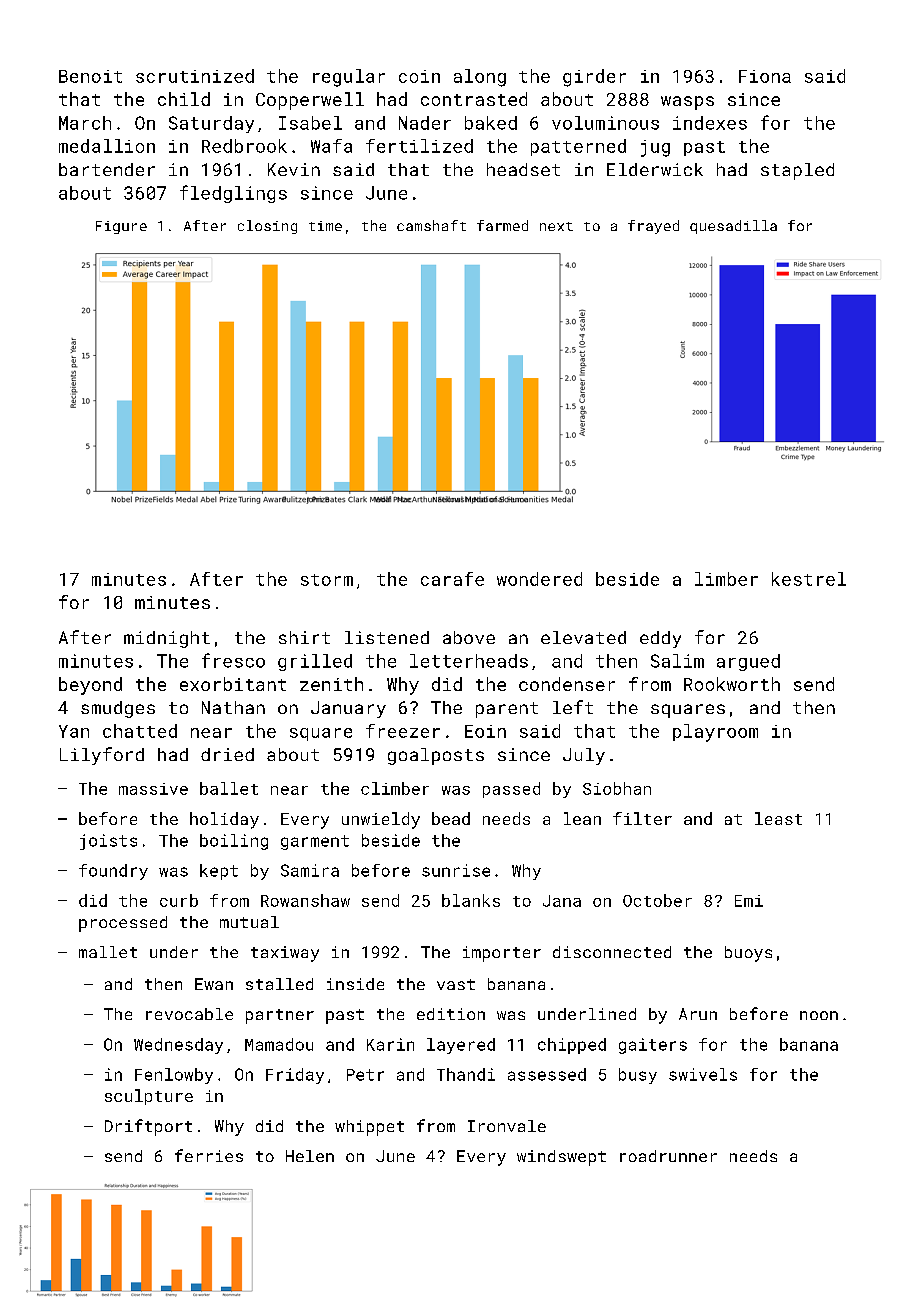  Describe the element at coordinates (451, 818) in the page. I see `bead` at that location.
